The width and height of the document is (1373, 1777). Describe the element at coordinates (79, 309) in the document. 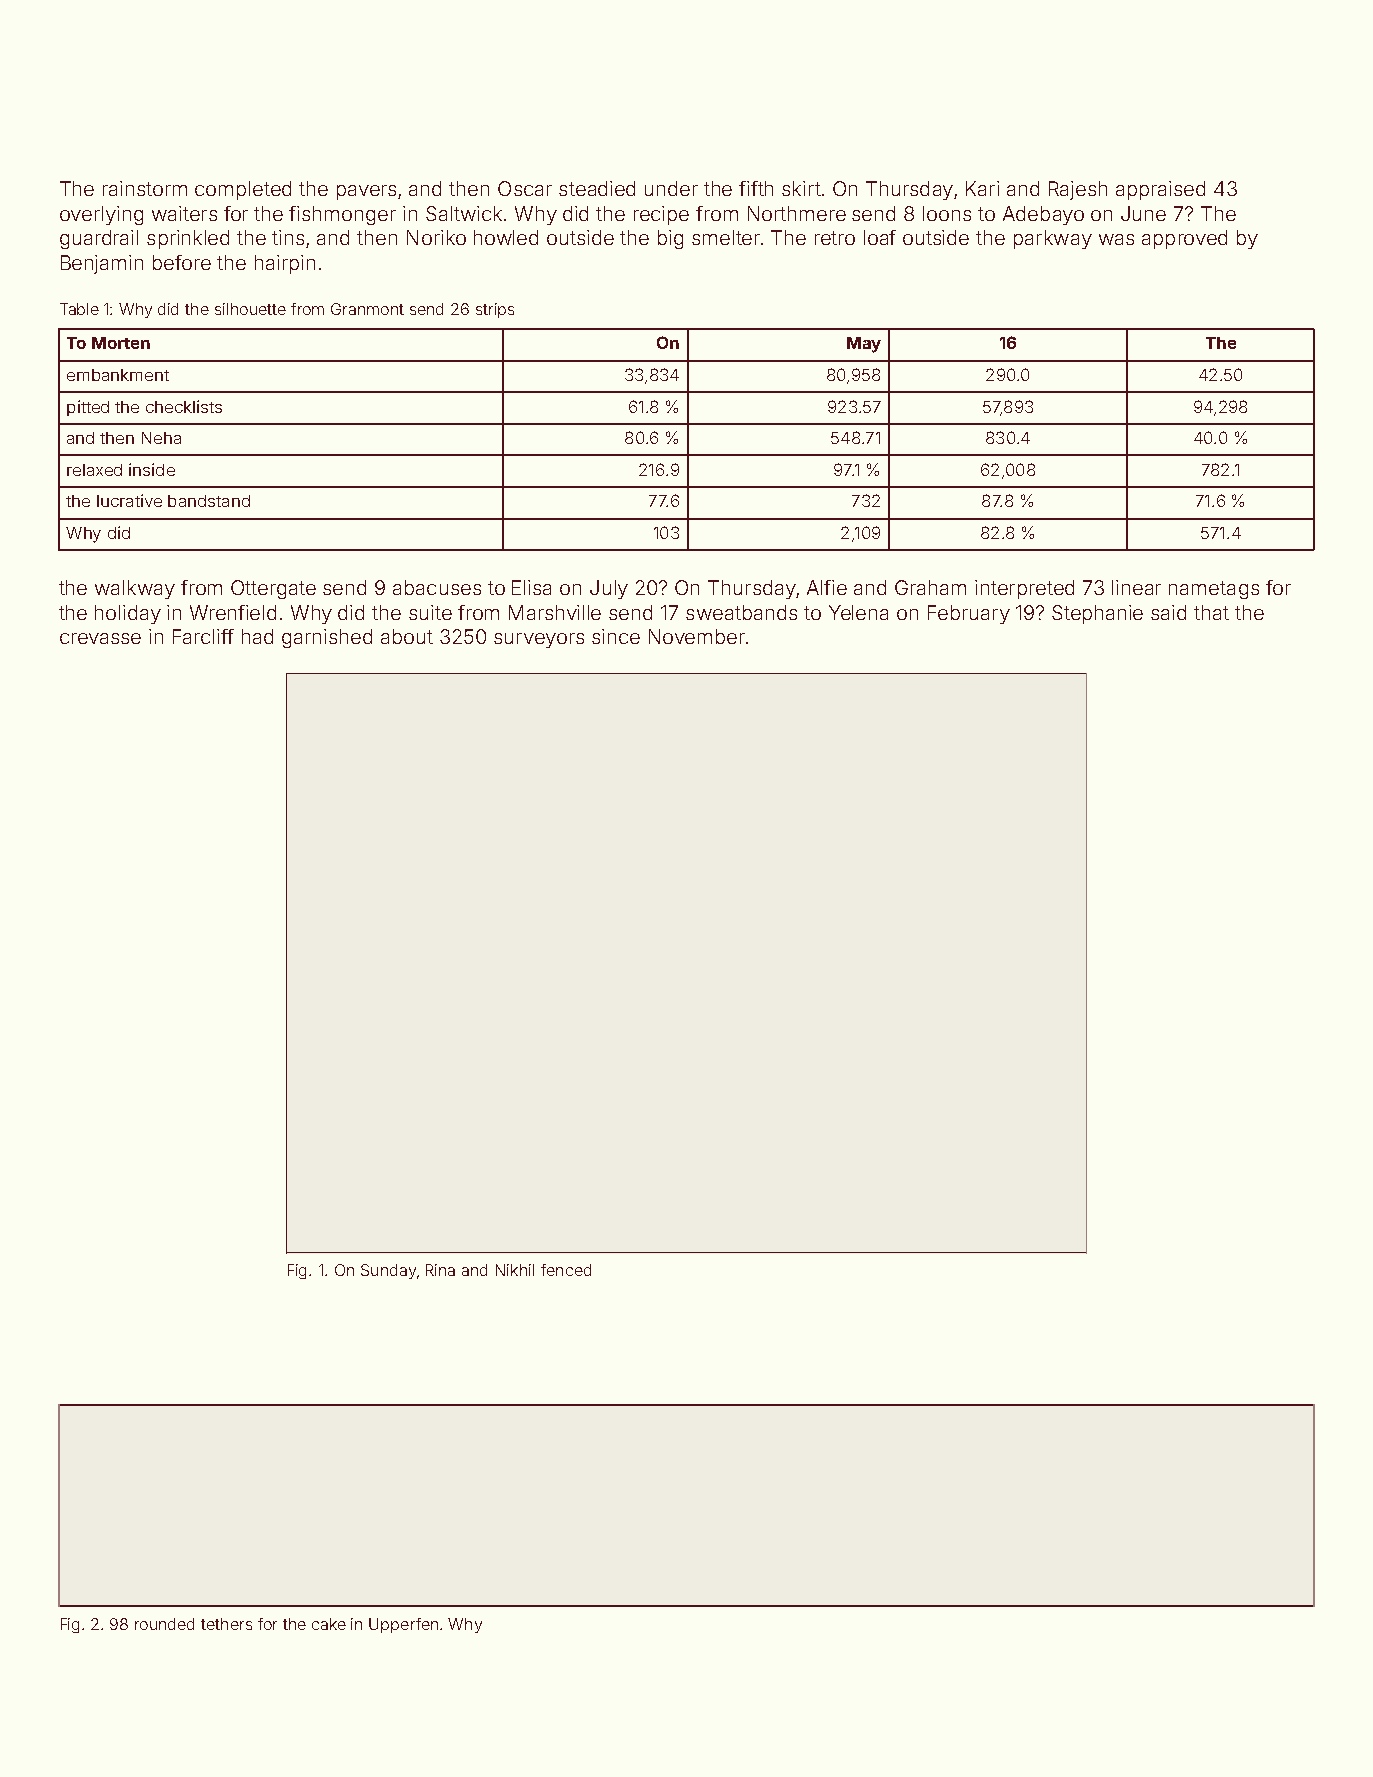

I see `Table` at that location.
